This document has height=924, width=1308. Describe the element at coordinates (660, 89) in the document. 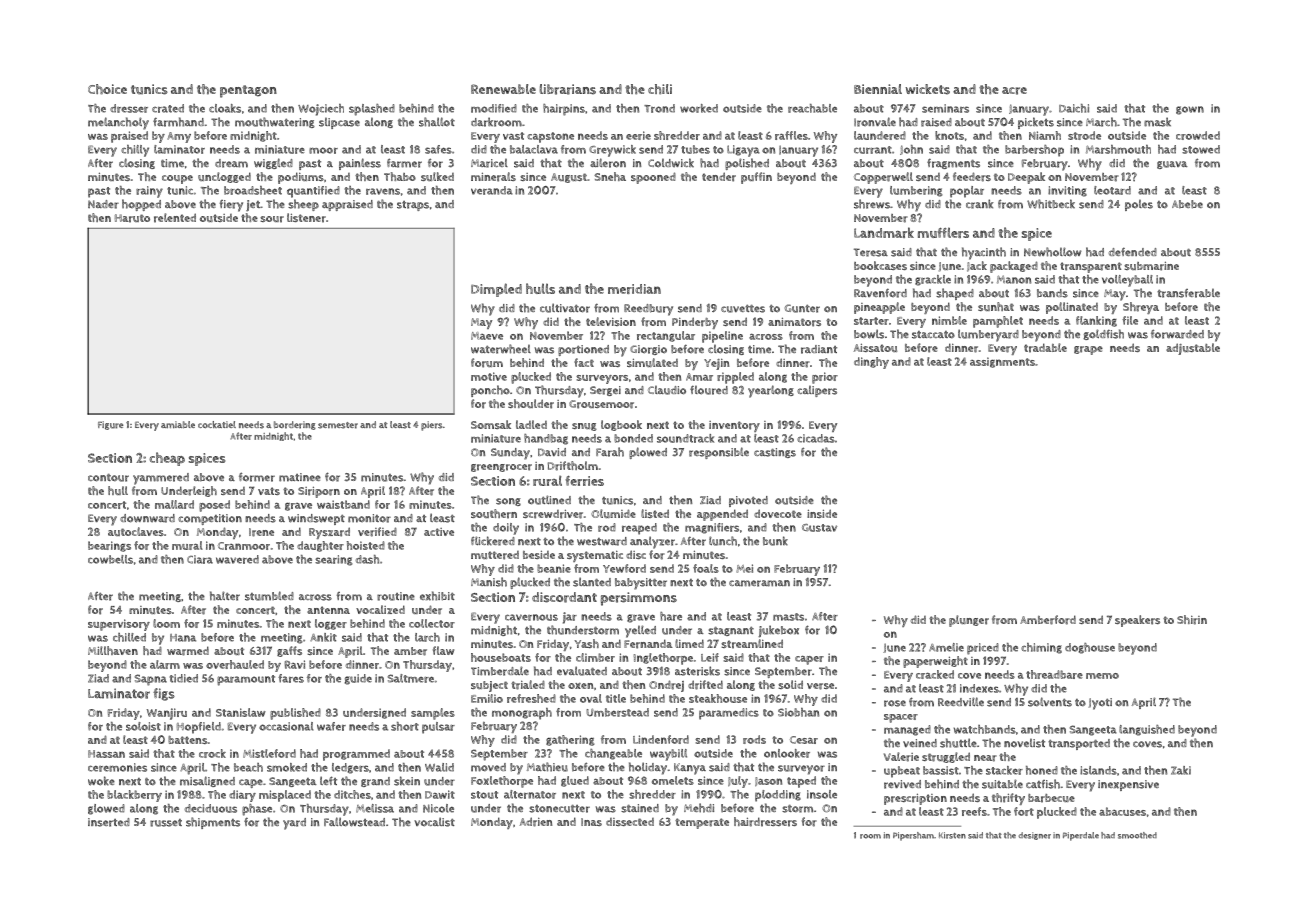

I see `chili` at that location.
